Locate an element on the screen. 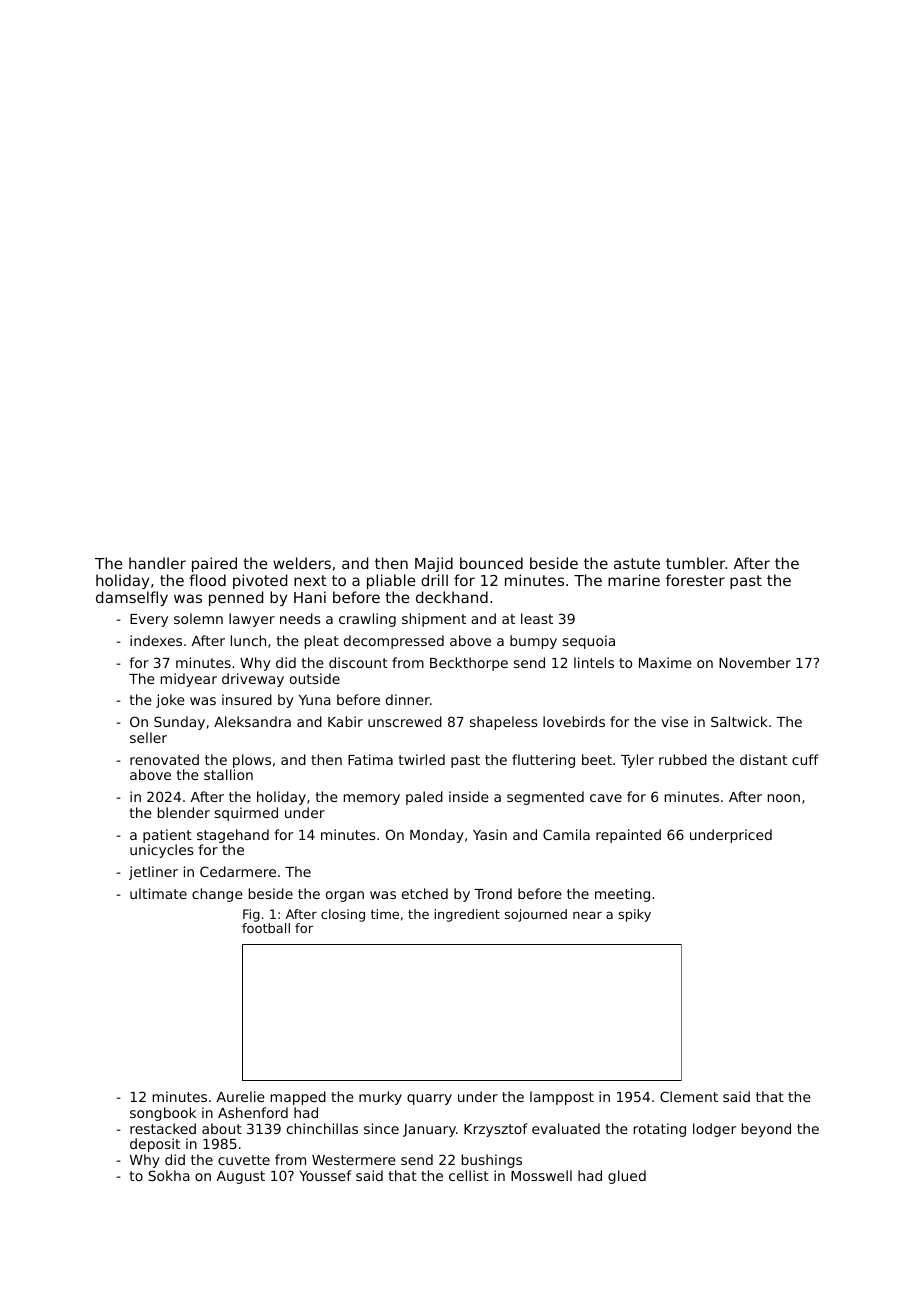 This screenshot has width=924, height=1308. beyond is located at coordinates (766, 1130).
